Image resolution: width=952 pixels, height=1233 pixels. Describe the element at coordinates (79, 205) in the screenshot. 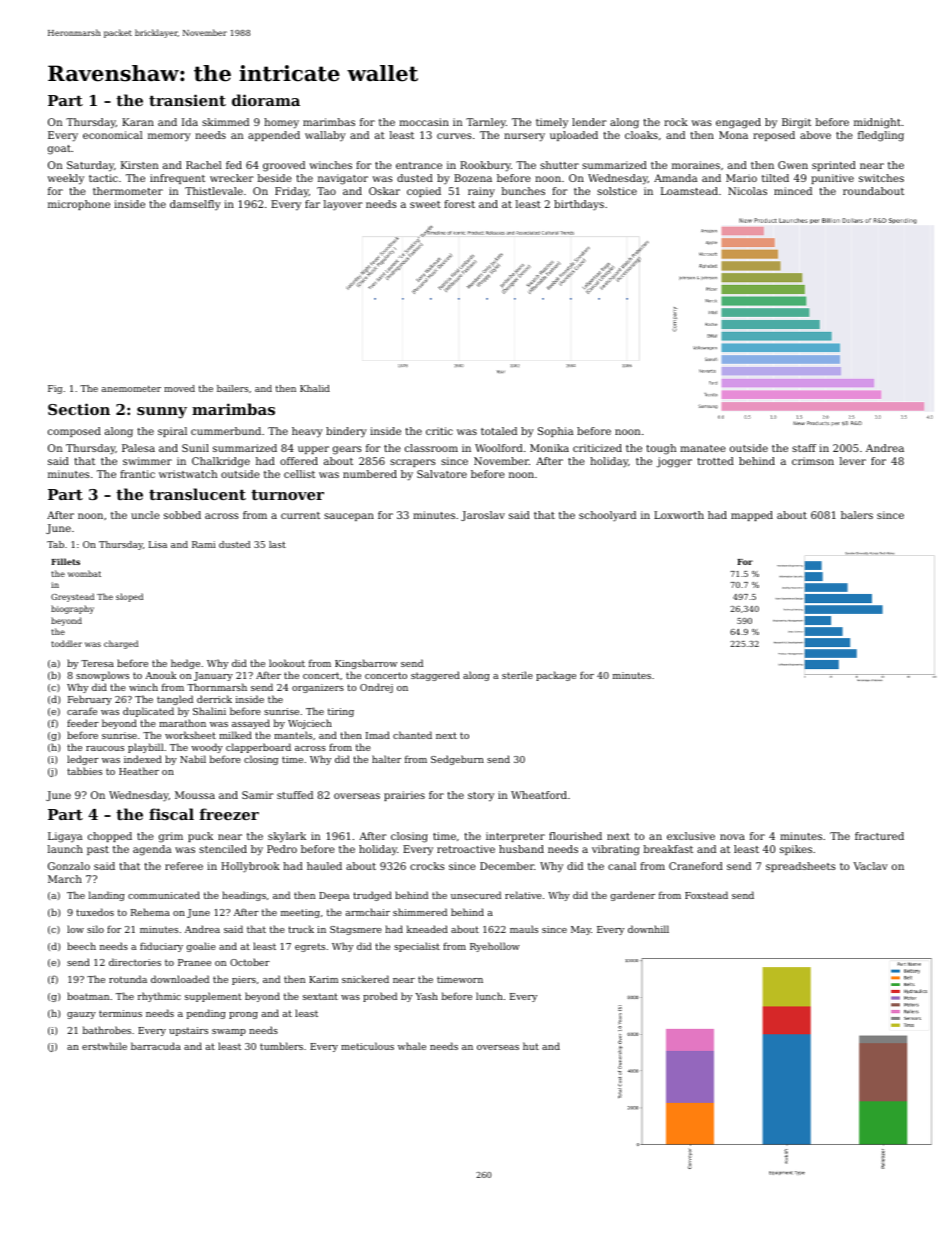

I see `microphone` at that location.
